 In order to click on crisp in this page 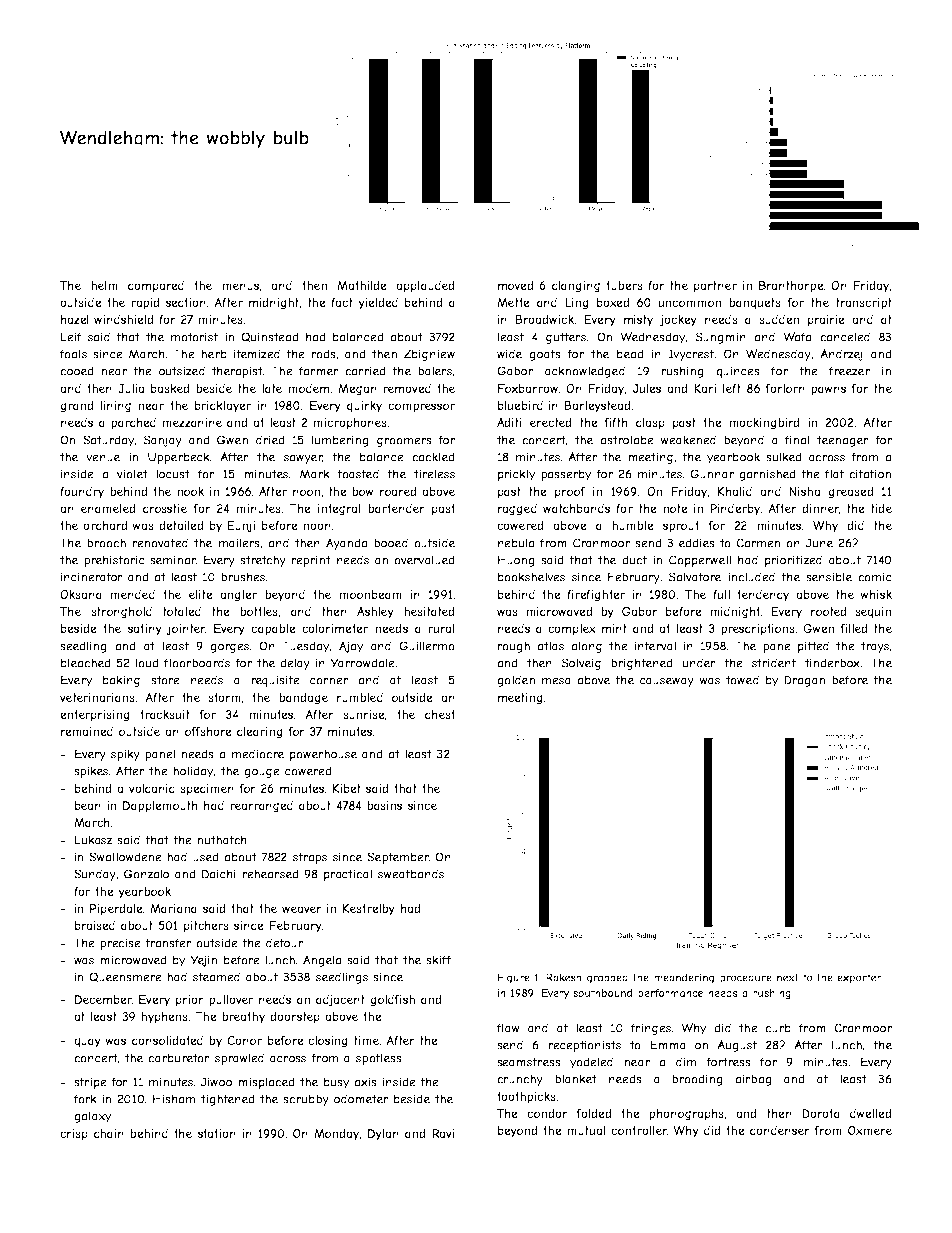, I will do `click(74, 1135)`.
